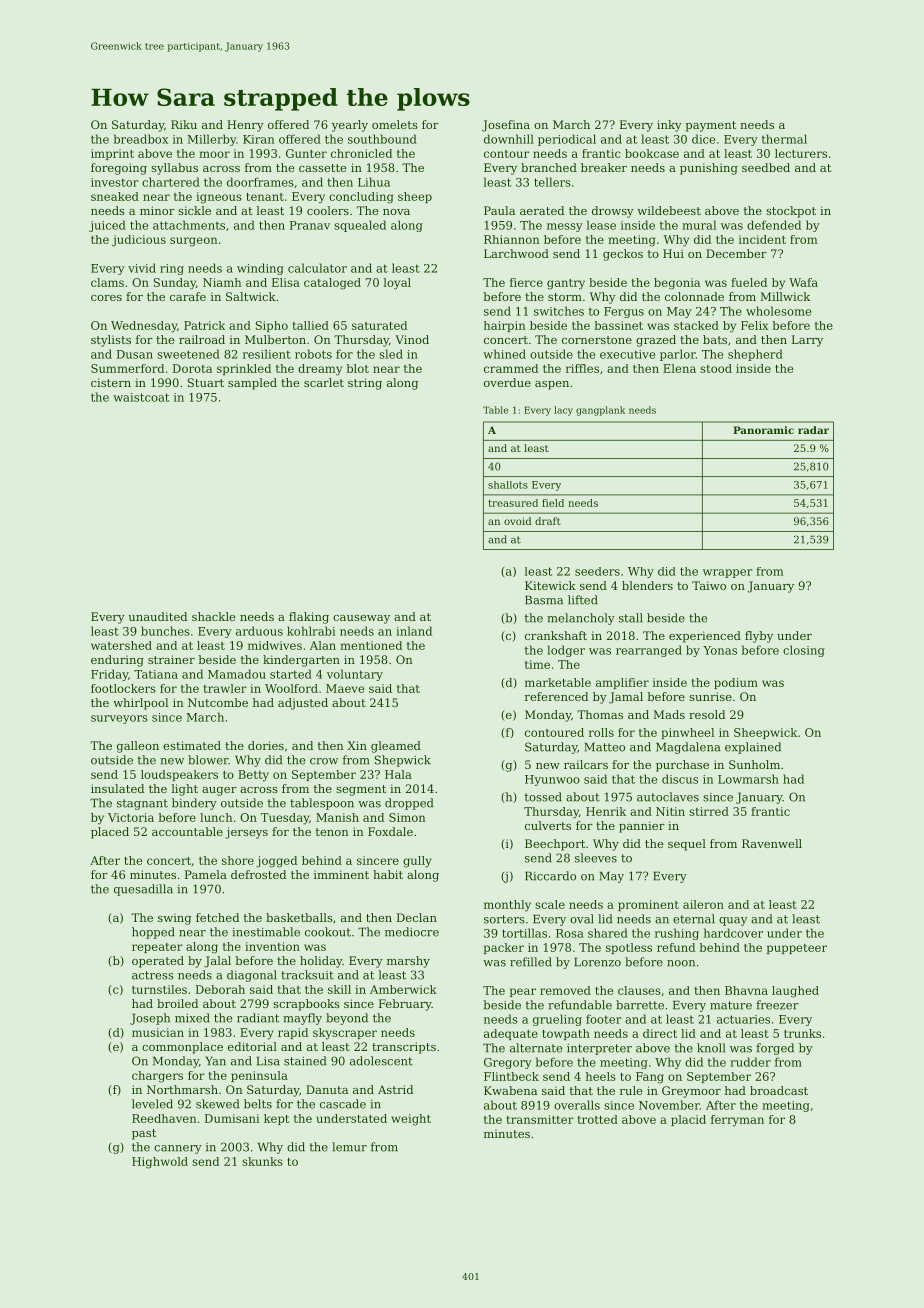  I want to click on weight, so click(411, 1120).
